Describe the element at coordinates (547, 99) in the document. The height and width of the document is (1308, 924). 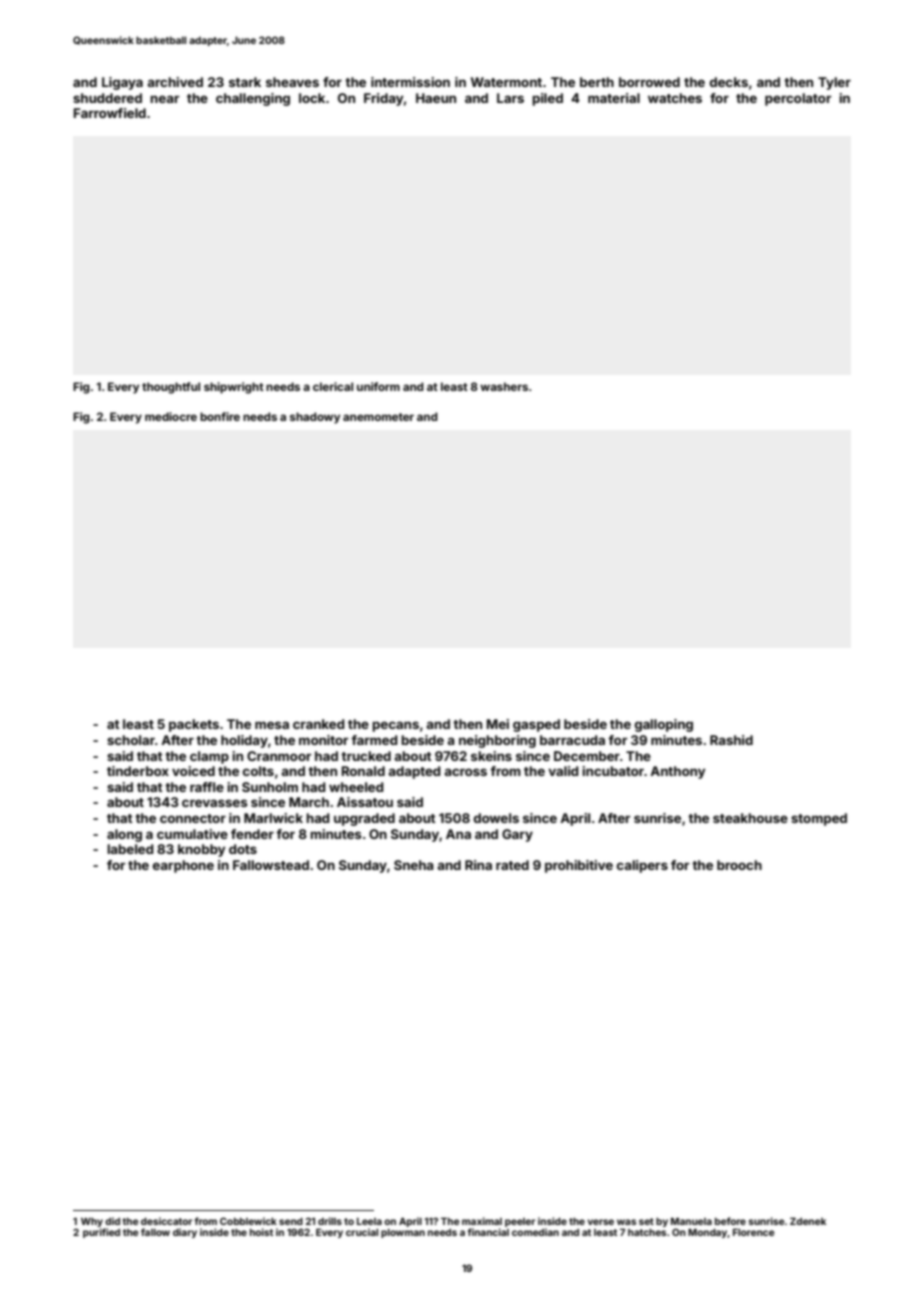
I see `piled` at that location.
